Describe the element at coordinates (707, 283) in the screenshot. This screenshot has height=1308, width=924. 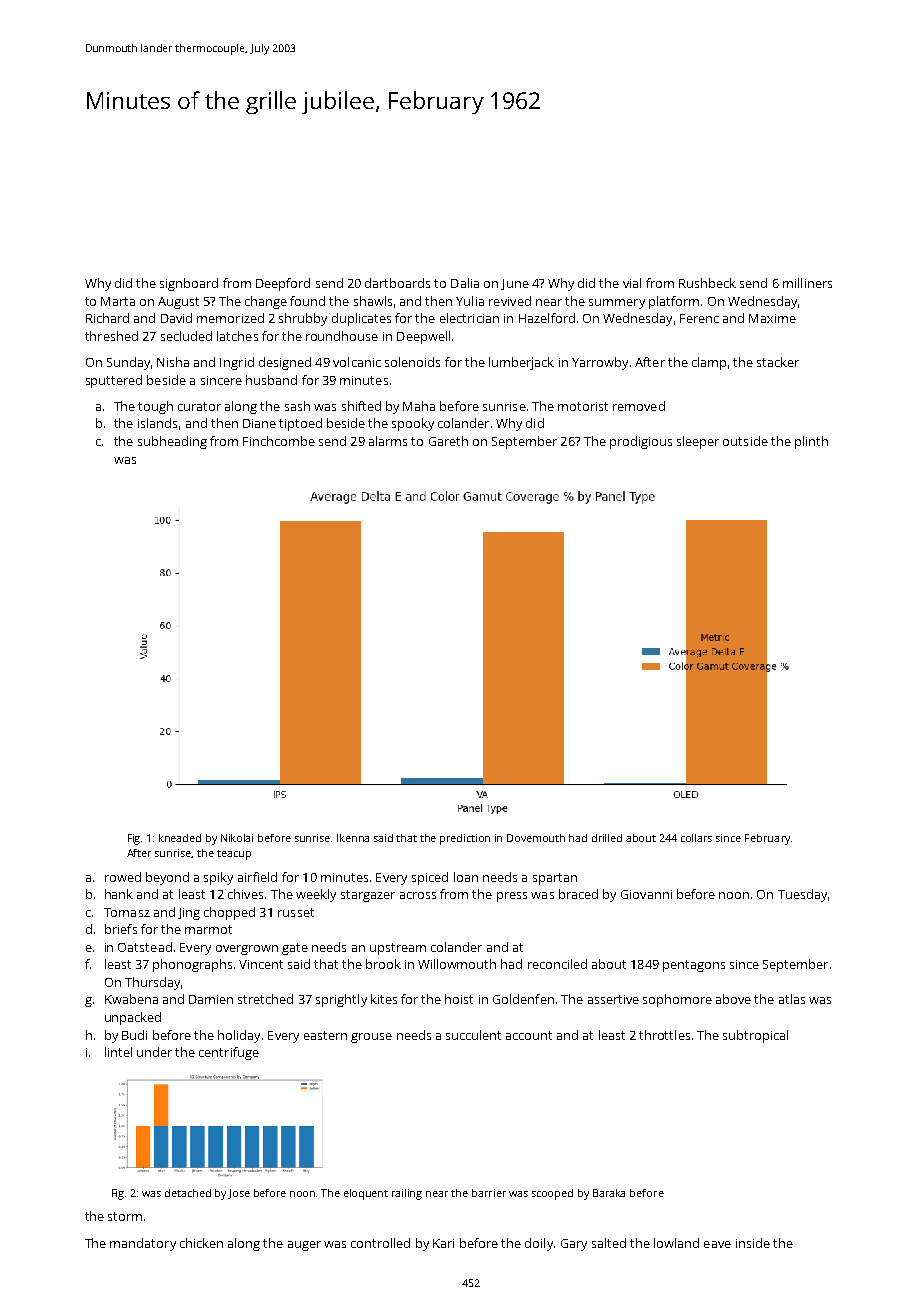
I see `Rushbeck` at that location.
